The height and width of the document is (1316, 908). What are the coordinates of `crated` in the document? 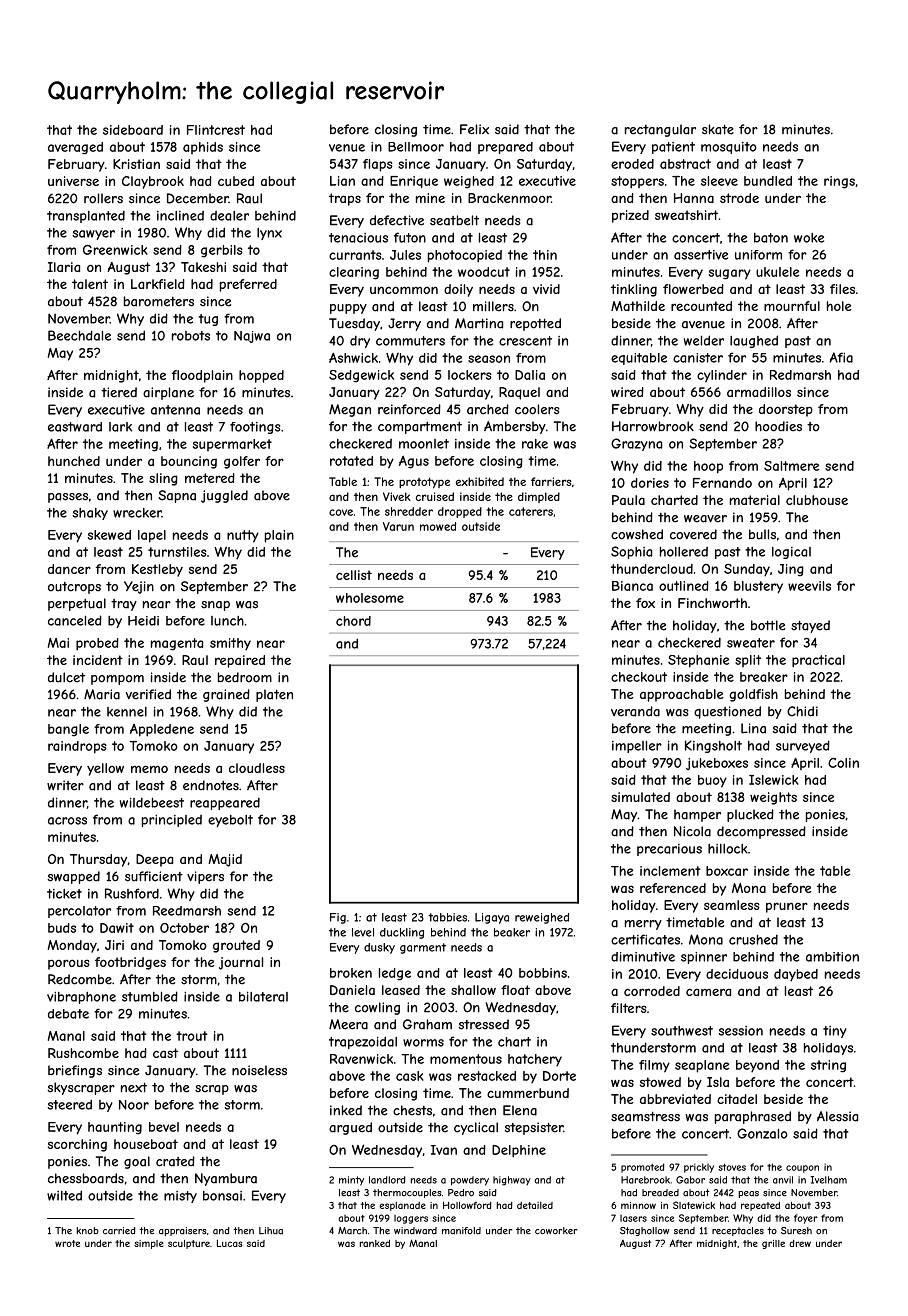 It's located at (175, 1161).
